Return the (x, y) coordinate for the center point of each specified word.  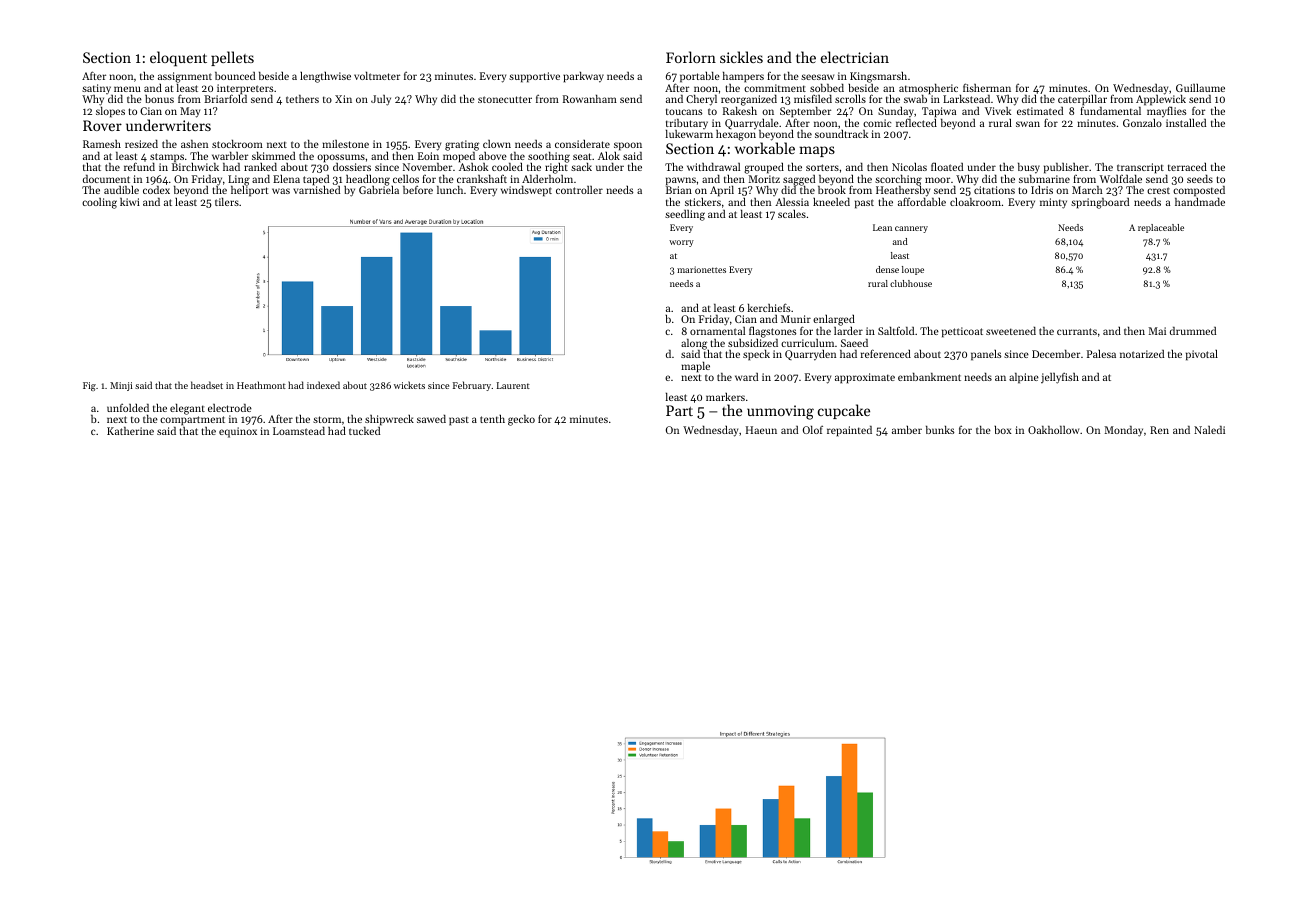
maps (817, 151)
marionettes (701, 269)
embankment (929, 377)
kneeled (831, 202)
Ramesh (102, 144)
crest (1158, 190)
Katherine (130, 431)
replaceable (1161, 228)
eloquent (178, 59)
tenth (492, 419)
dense (887, 269)
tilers (227, 202)
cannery (911, 229)
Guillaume (1200, 88)
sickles (741, 57)
